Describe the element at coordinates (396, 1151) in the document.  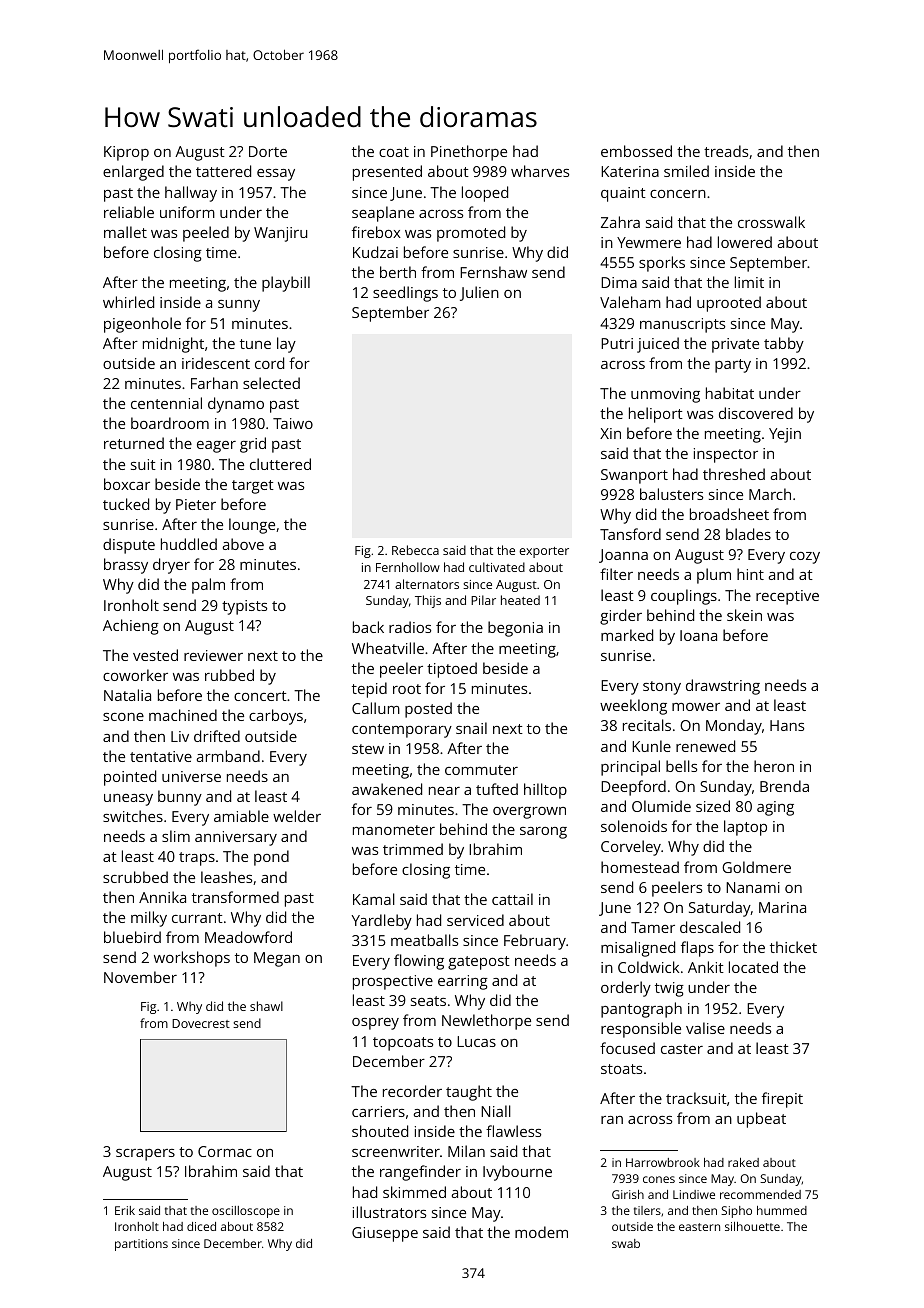
I see `screenwriter` at that location.
